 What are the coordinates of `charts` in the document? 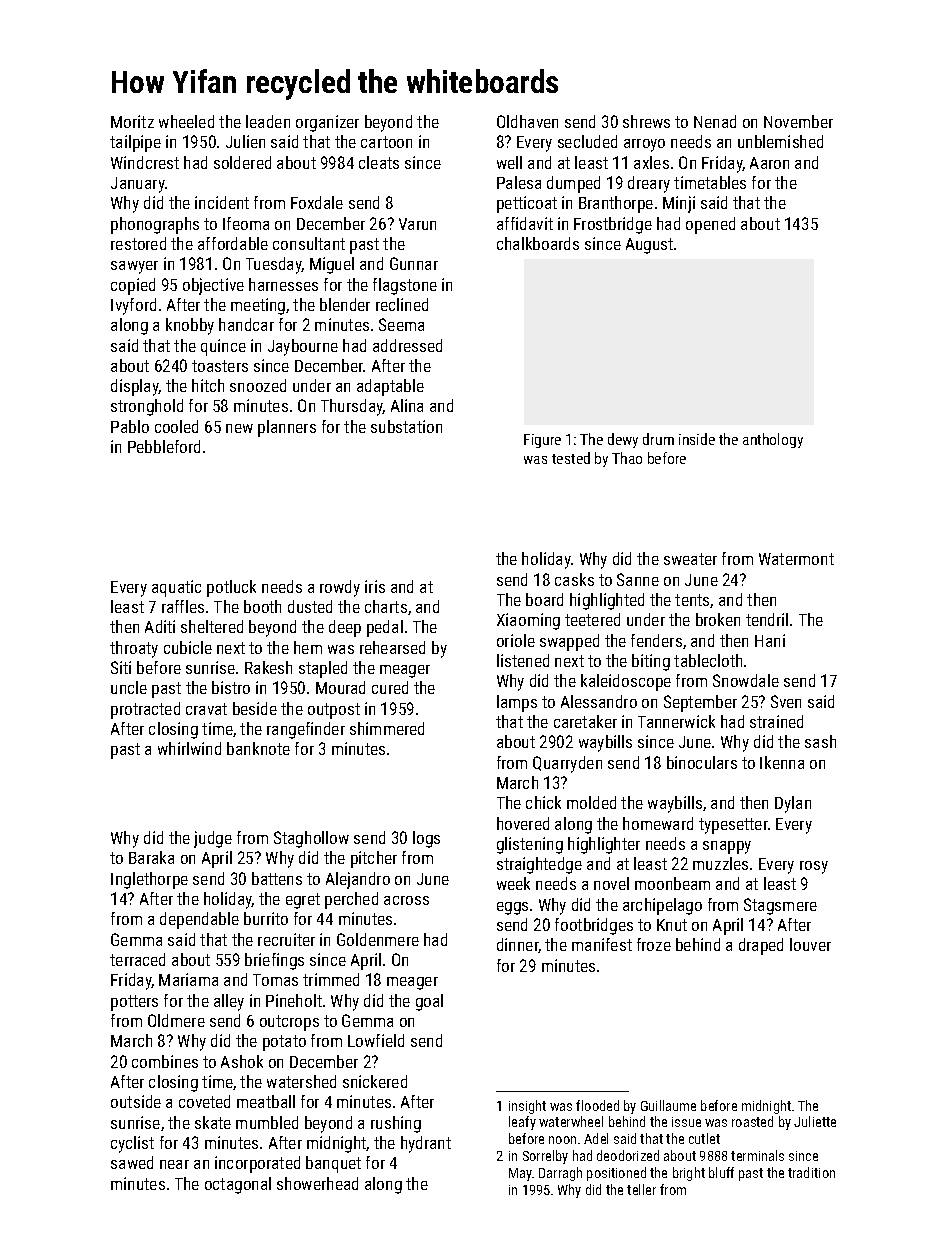 It's located at (386, 606).
